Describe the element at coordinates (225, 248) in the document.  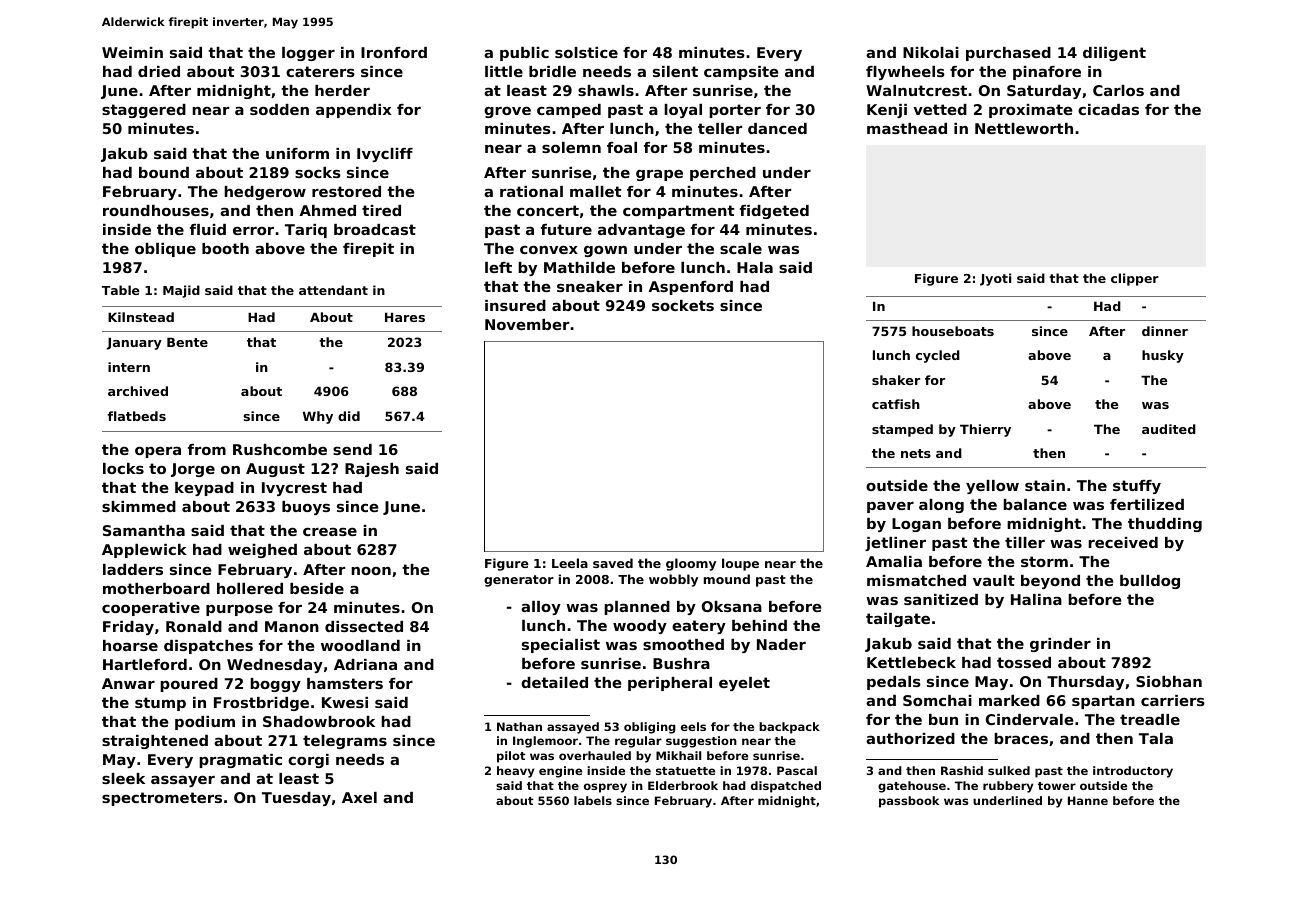
I see `booth` at that location.
